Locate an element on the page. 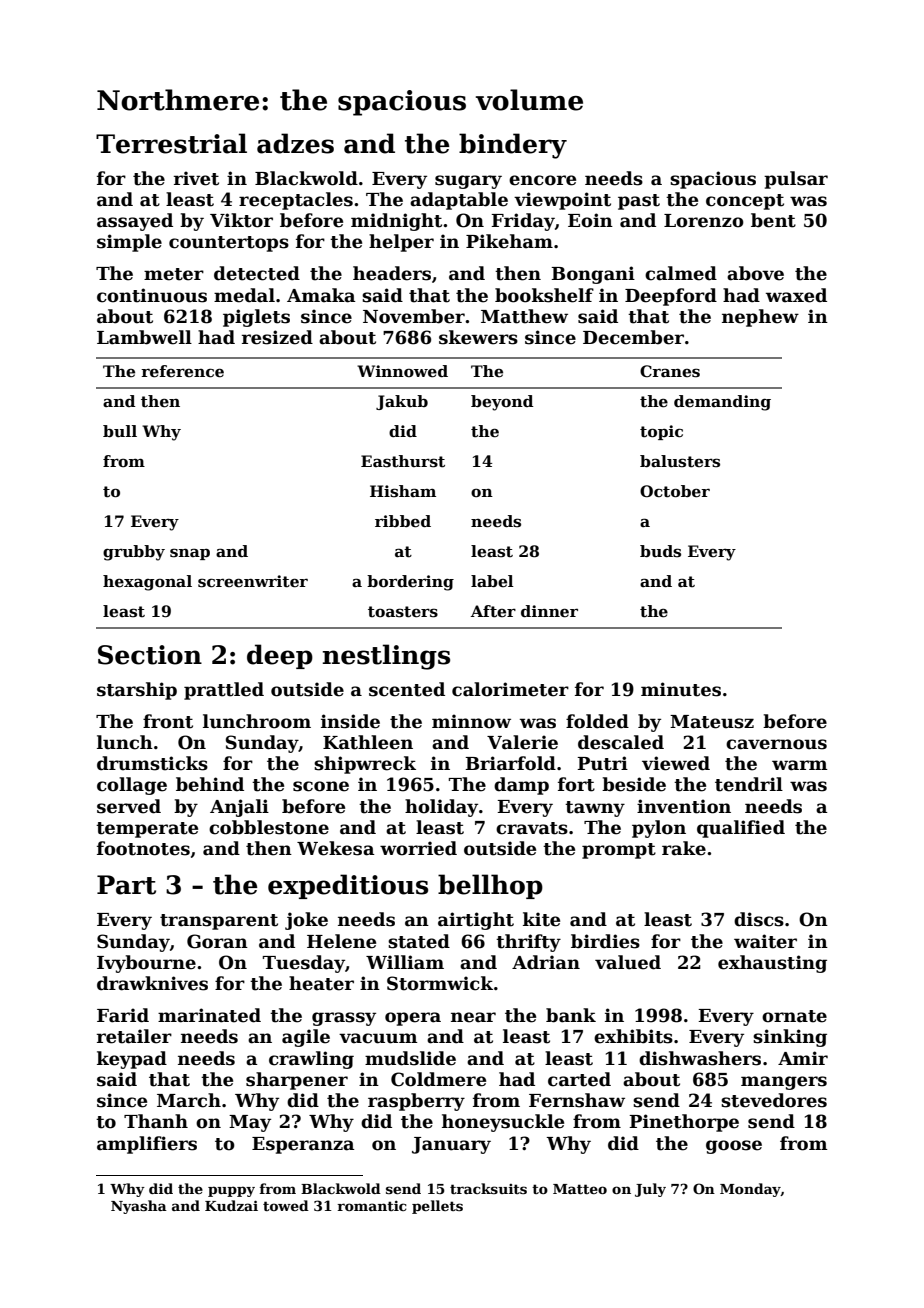 The image size is (924, 1308). viewed is located at coordinates (676, 763).
